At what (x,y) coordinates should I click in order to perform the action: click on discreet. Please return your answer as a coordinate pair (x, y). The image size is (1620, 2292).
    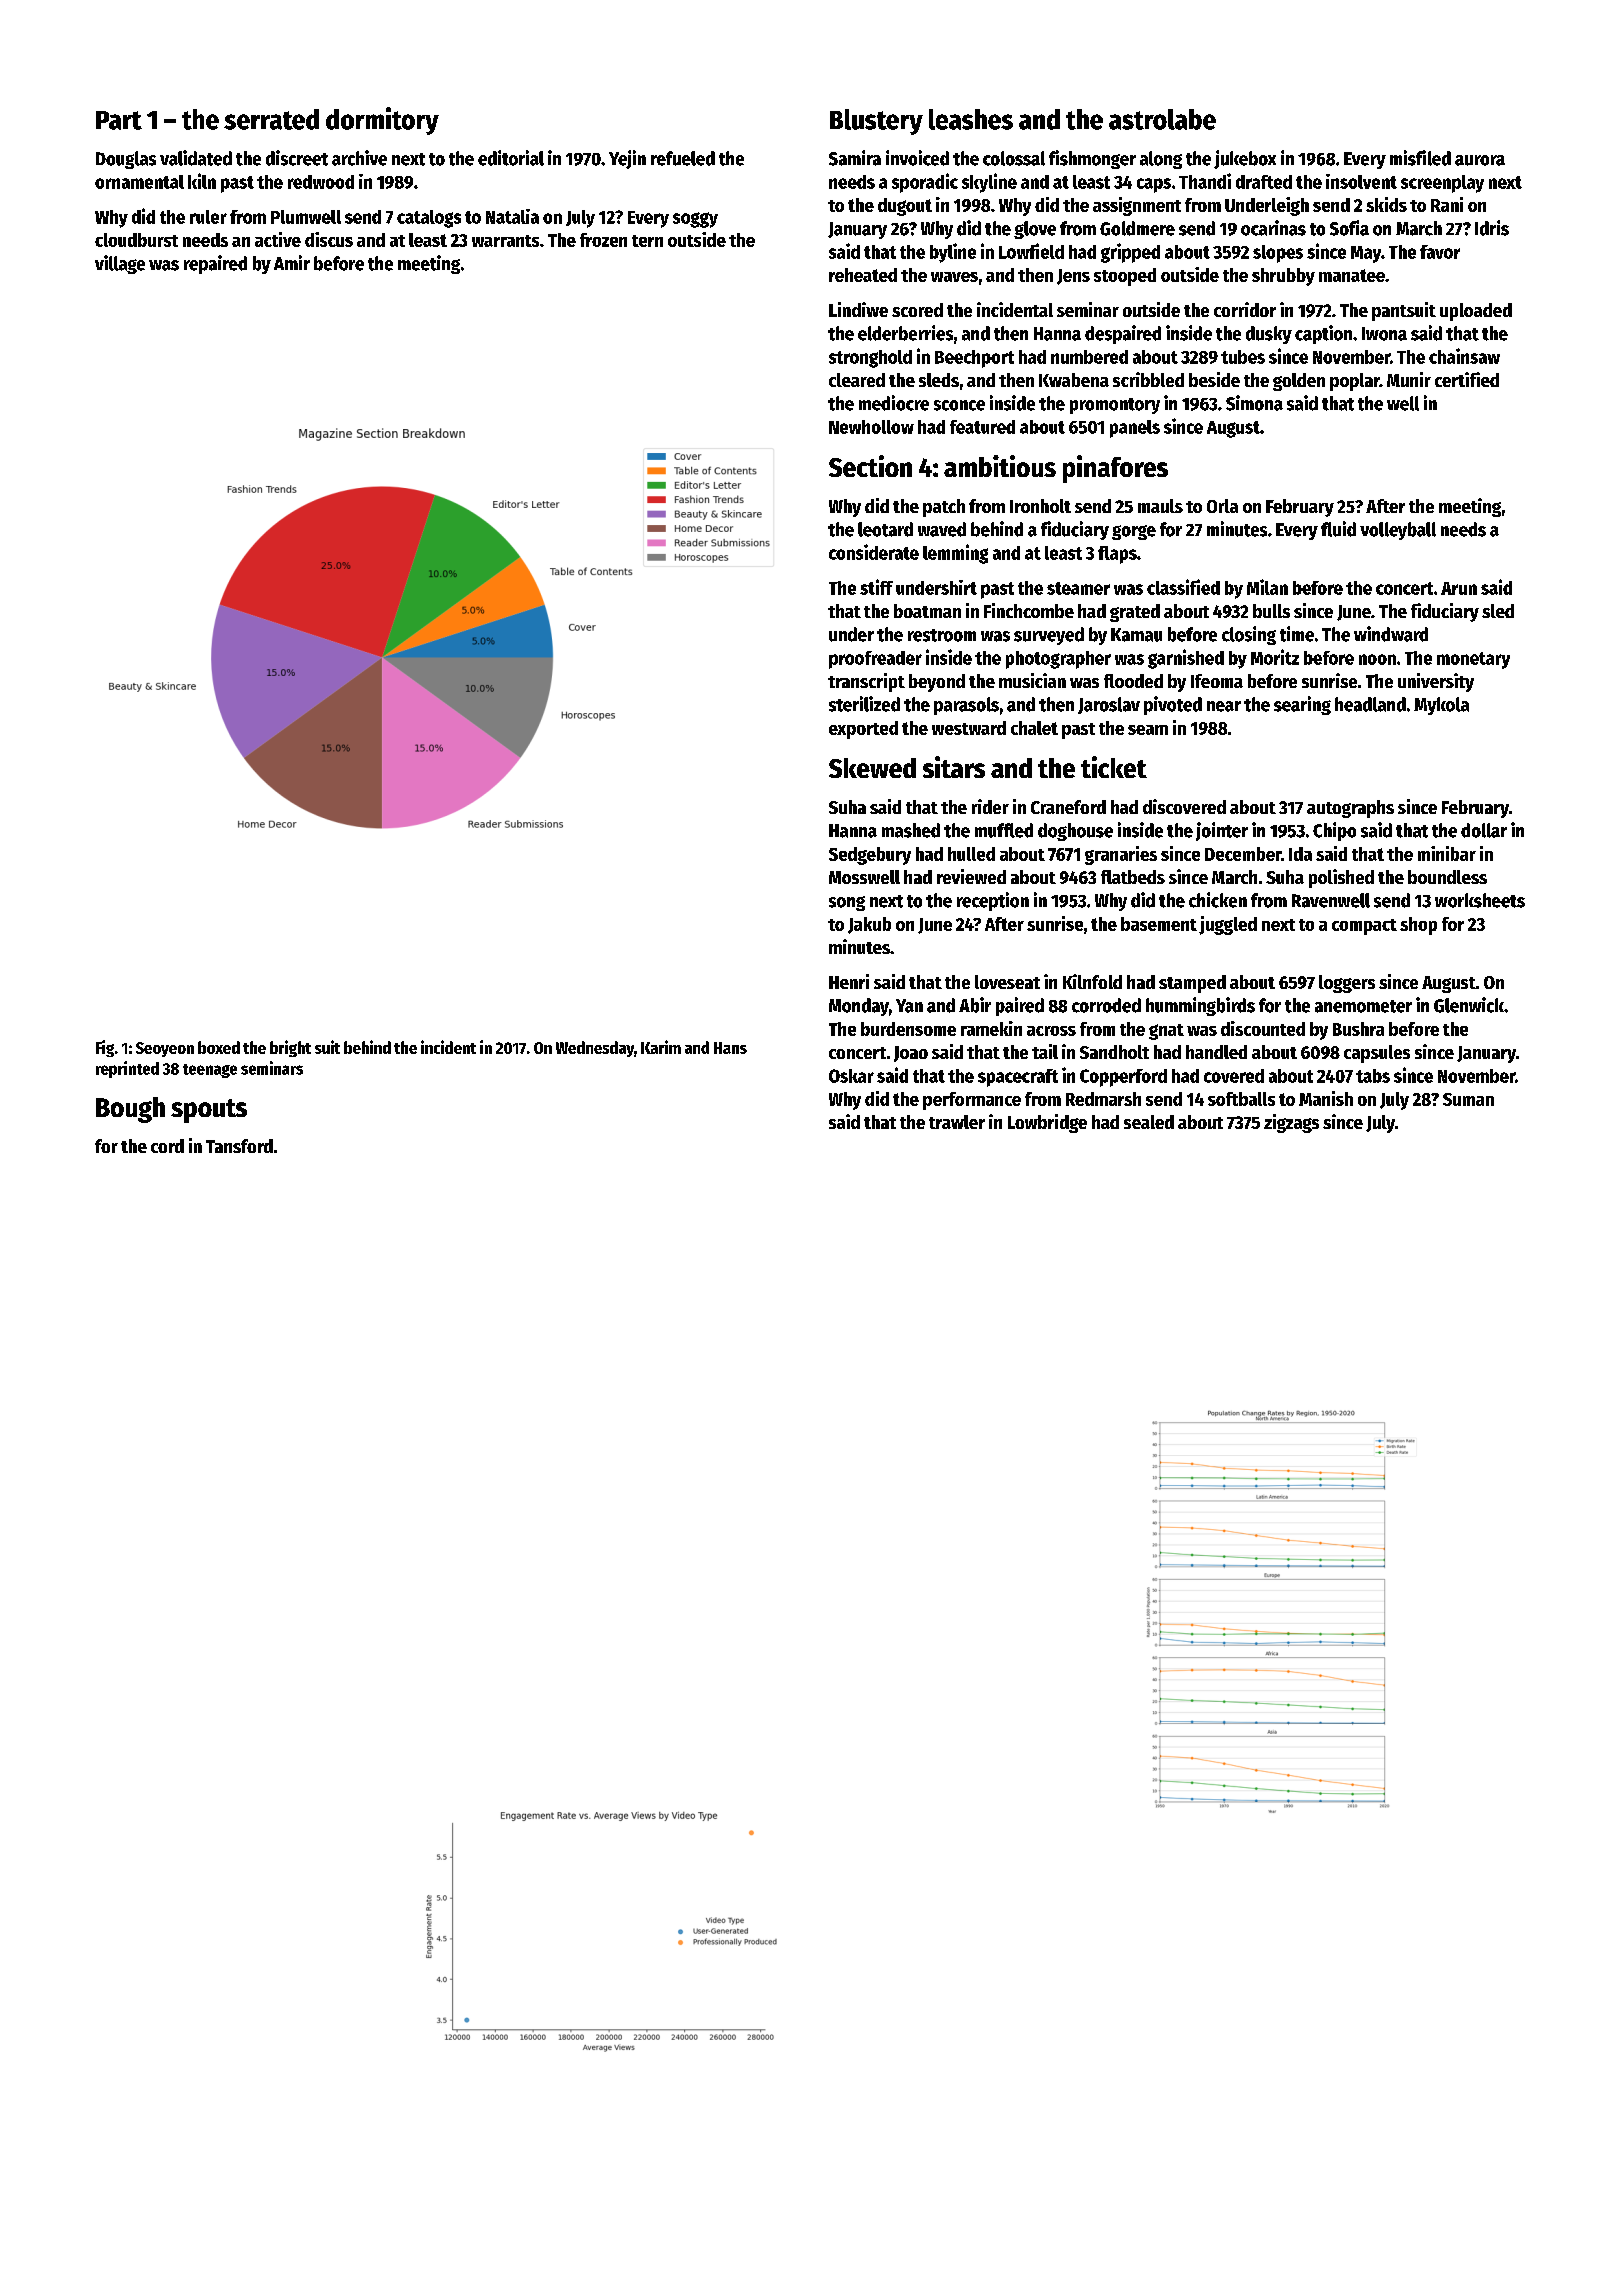
    Looking at the image, I should click on (297, 158).
